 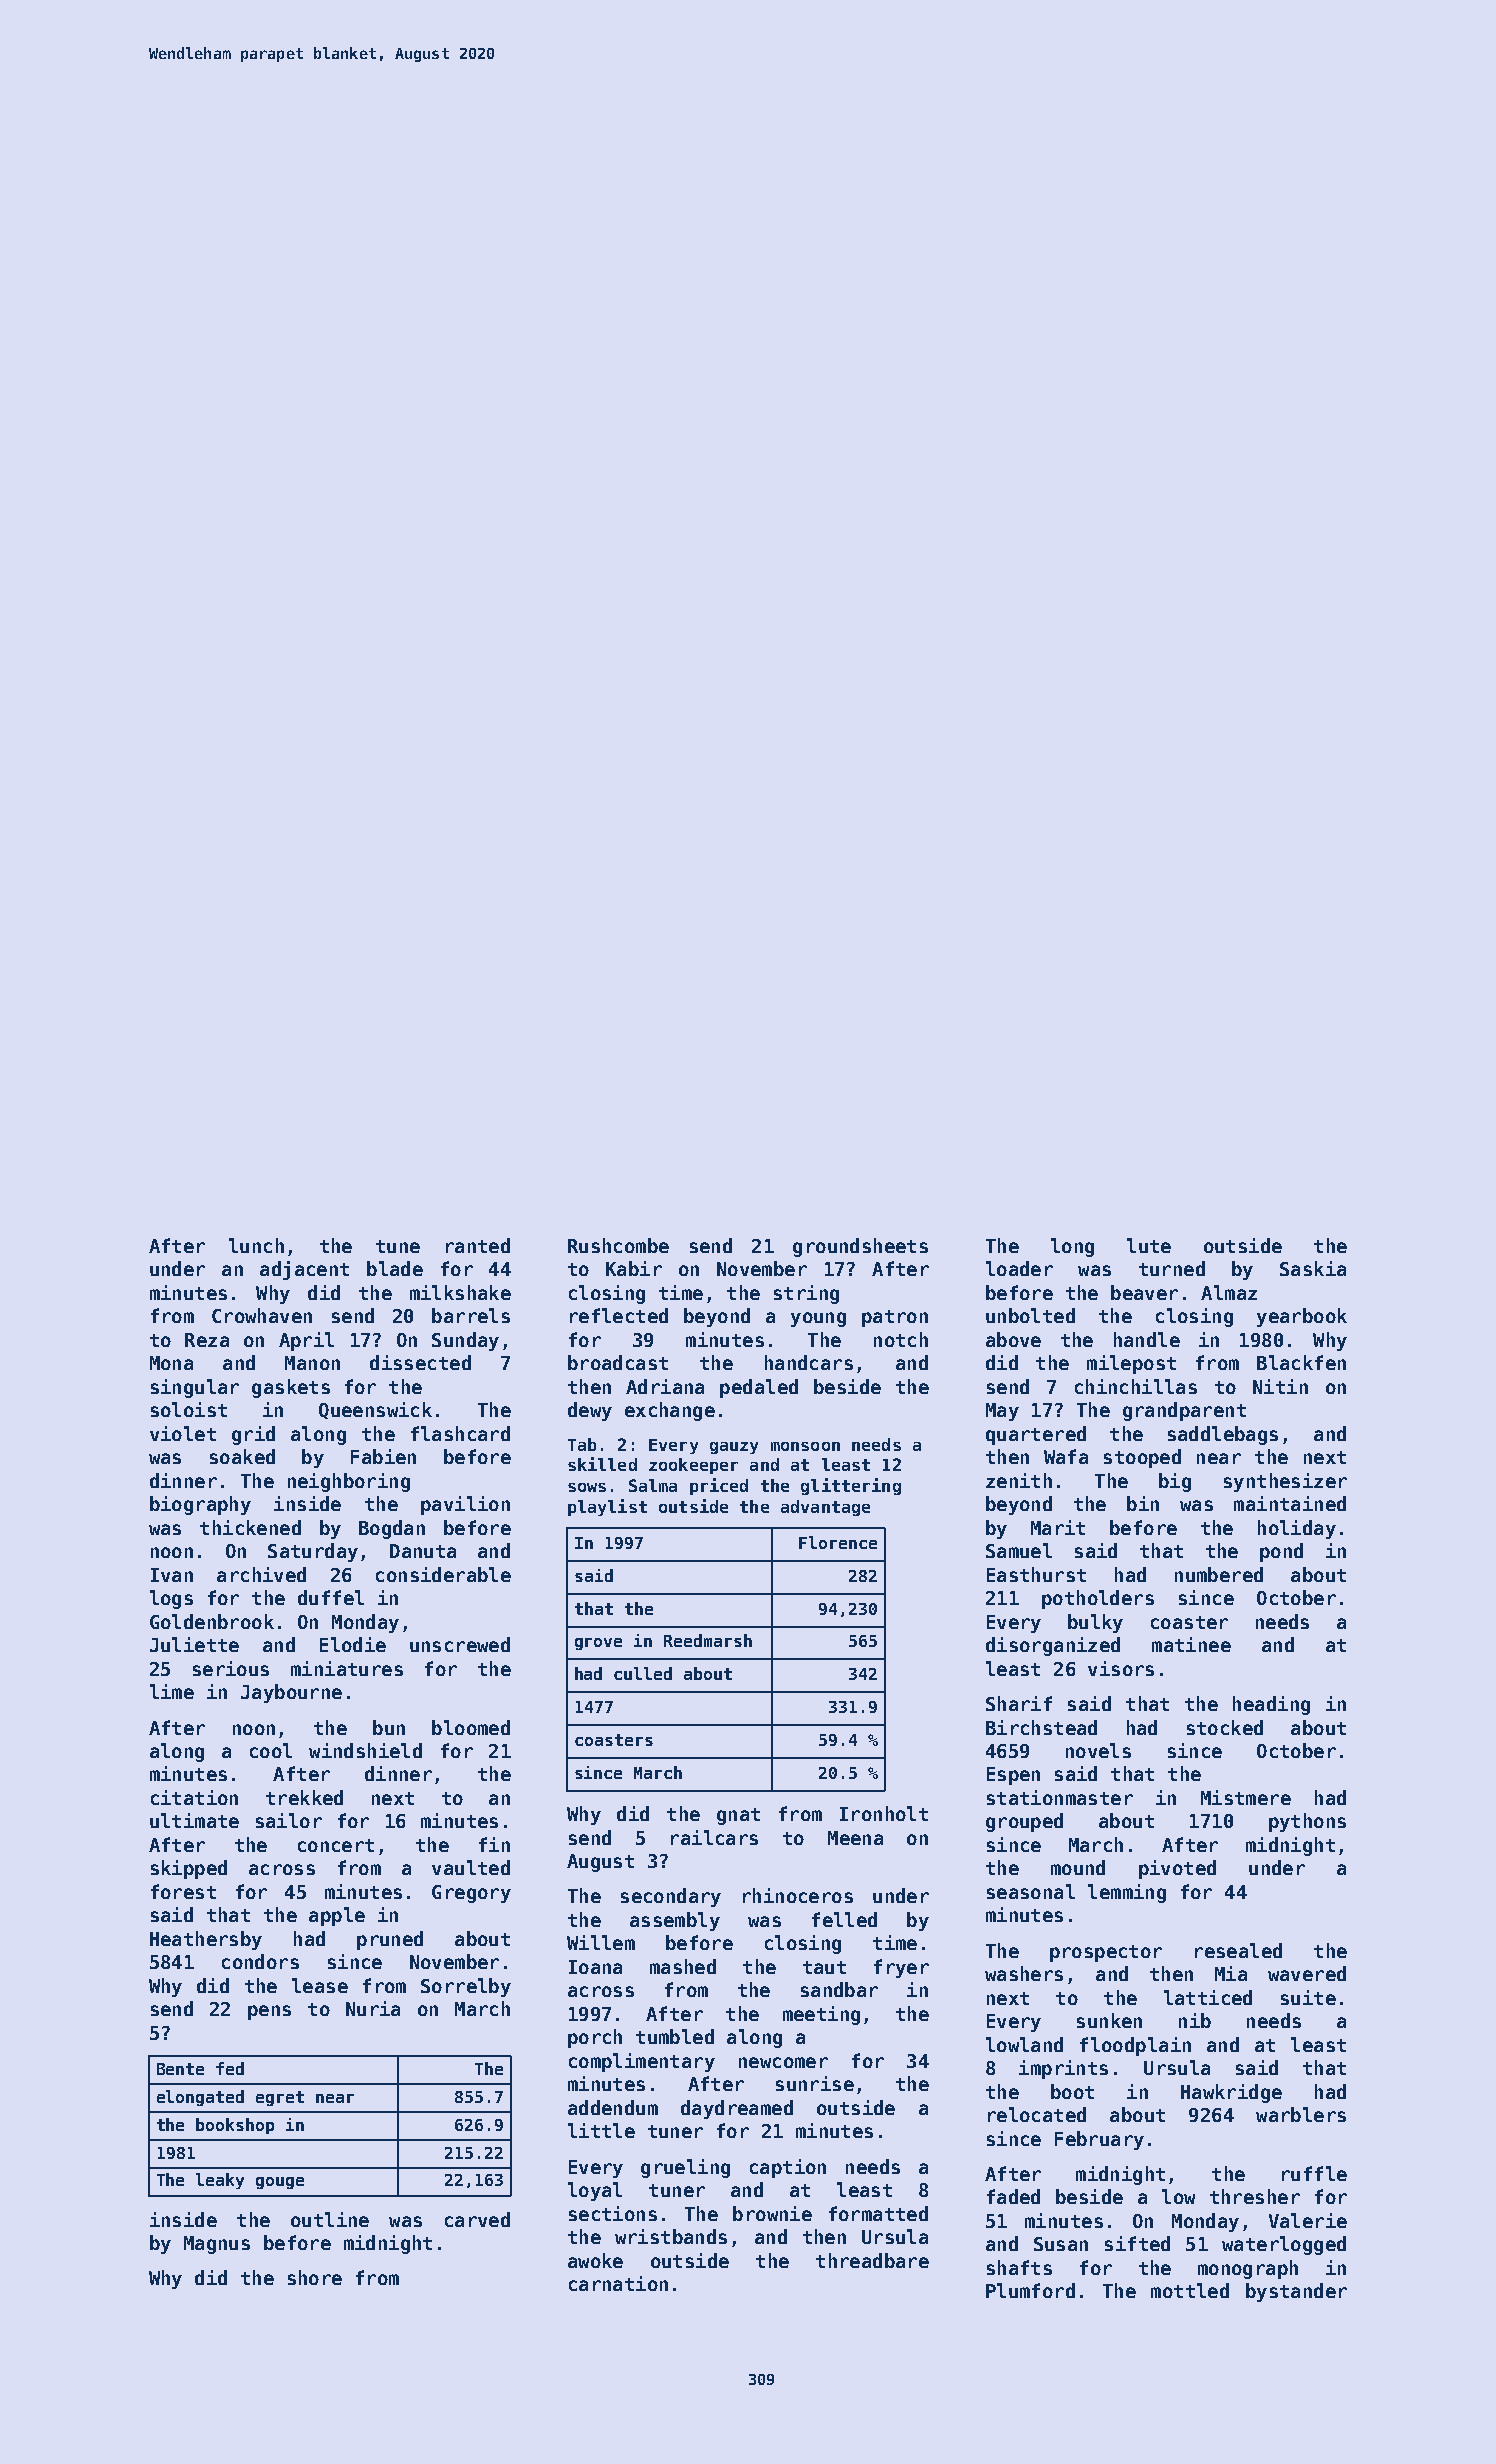 I want to click on Rushcombe, so click(x=618, y=1245).
